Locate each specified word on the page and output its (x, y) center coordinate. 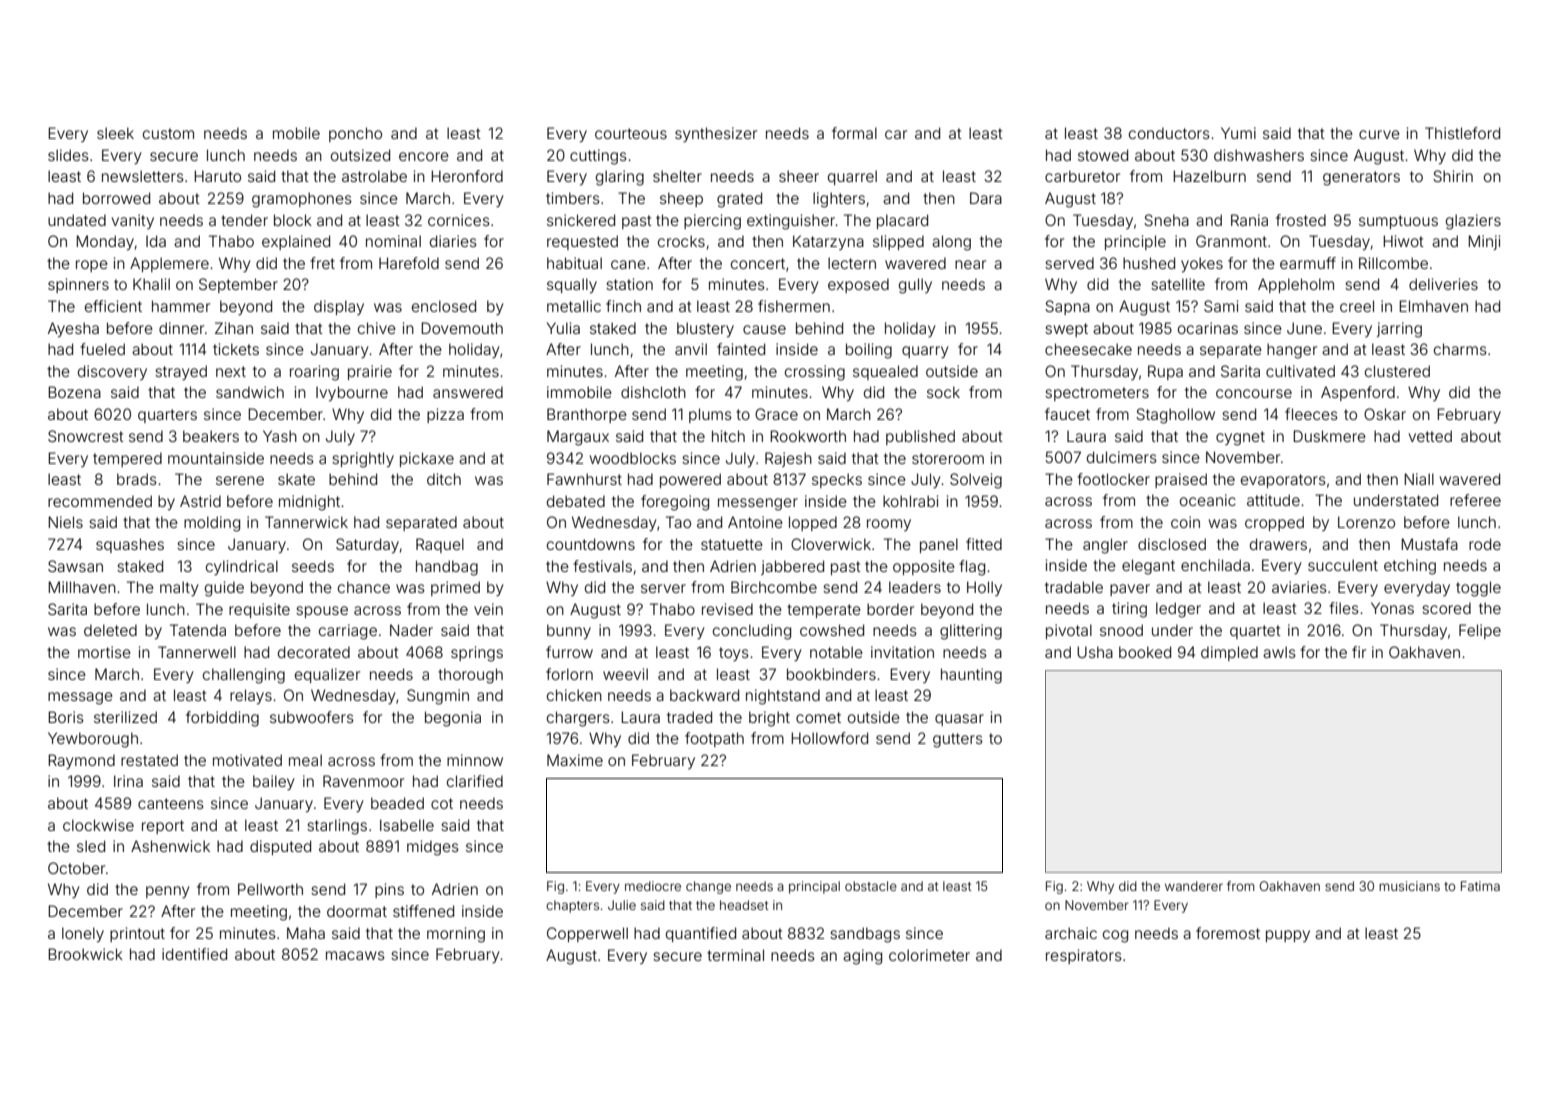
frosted (1301, 220)
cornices (459, 220)
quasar (959, 720)
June (1304, 328)
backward (704, 695)
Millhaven (82, 587)
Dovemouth (462, 328)
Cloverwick (831, 544)
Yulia (563, 328)
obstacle (871, 886)
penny (167, 892)
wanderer (1194, 886)
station (629, 284)
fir (1359, 652)
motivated (247, 760)
